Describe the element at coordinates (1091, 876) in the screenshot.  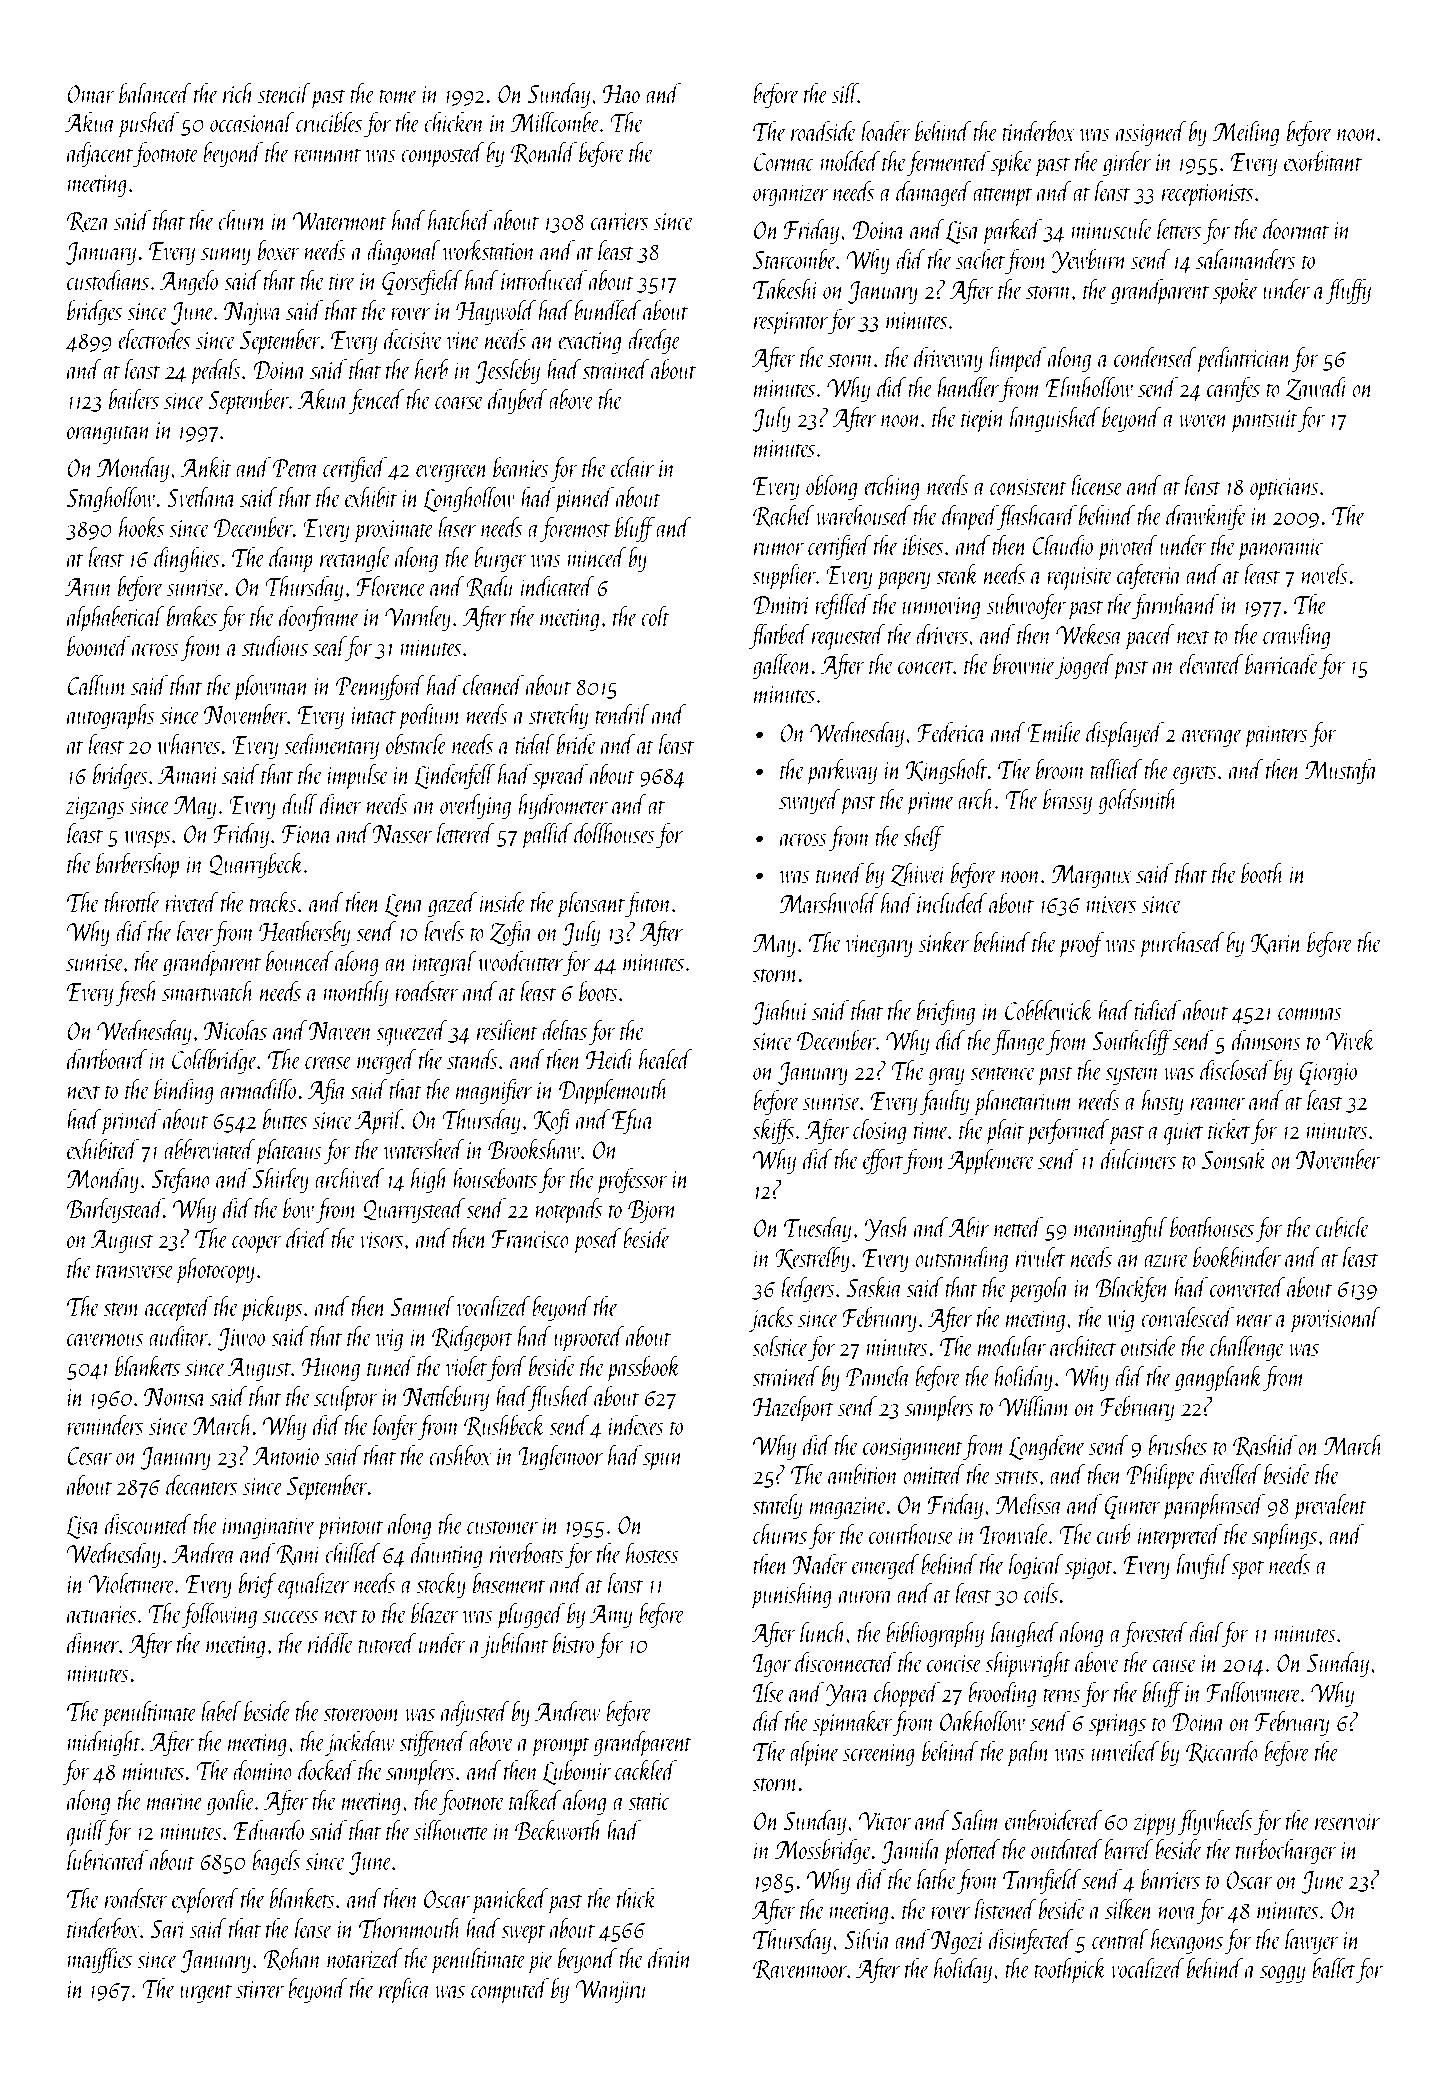
I see `Margaux` at that location.
